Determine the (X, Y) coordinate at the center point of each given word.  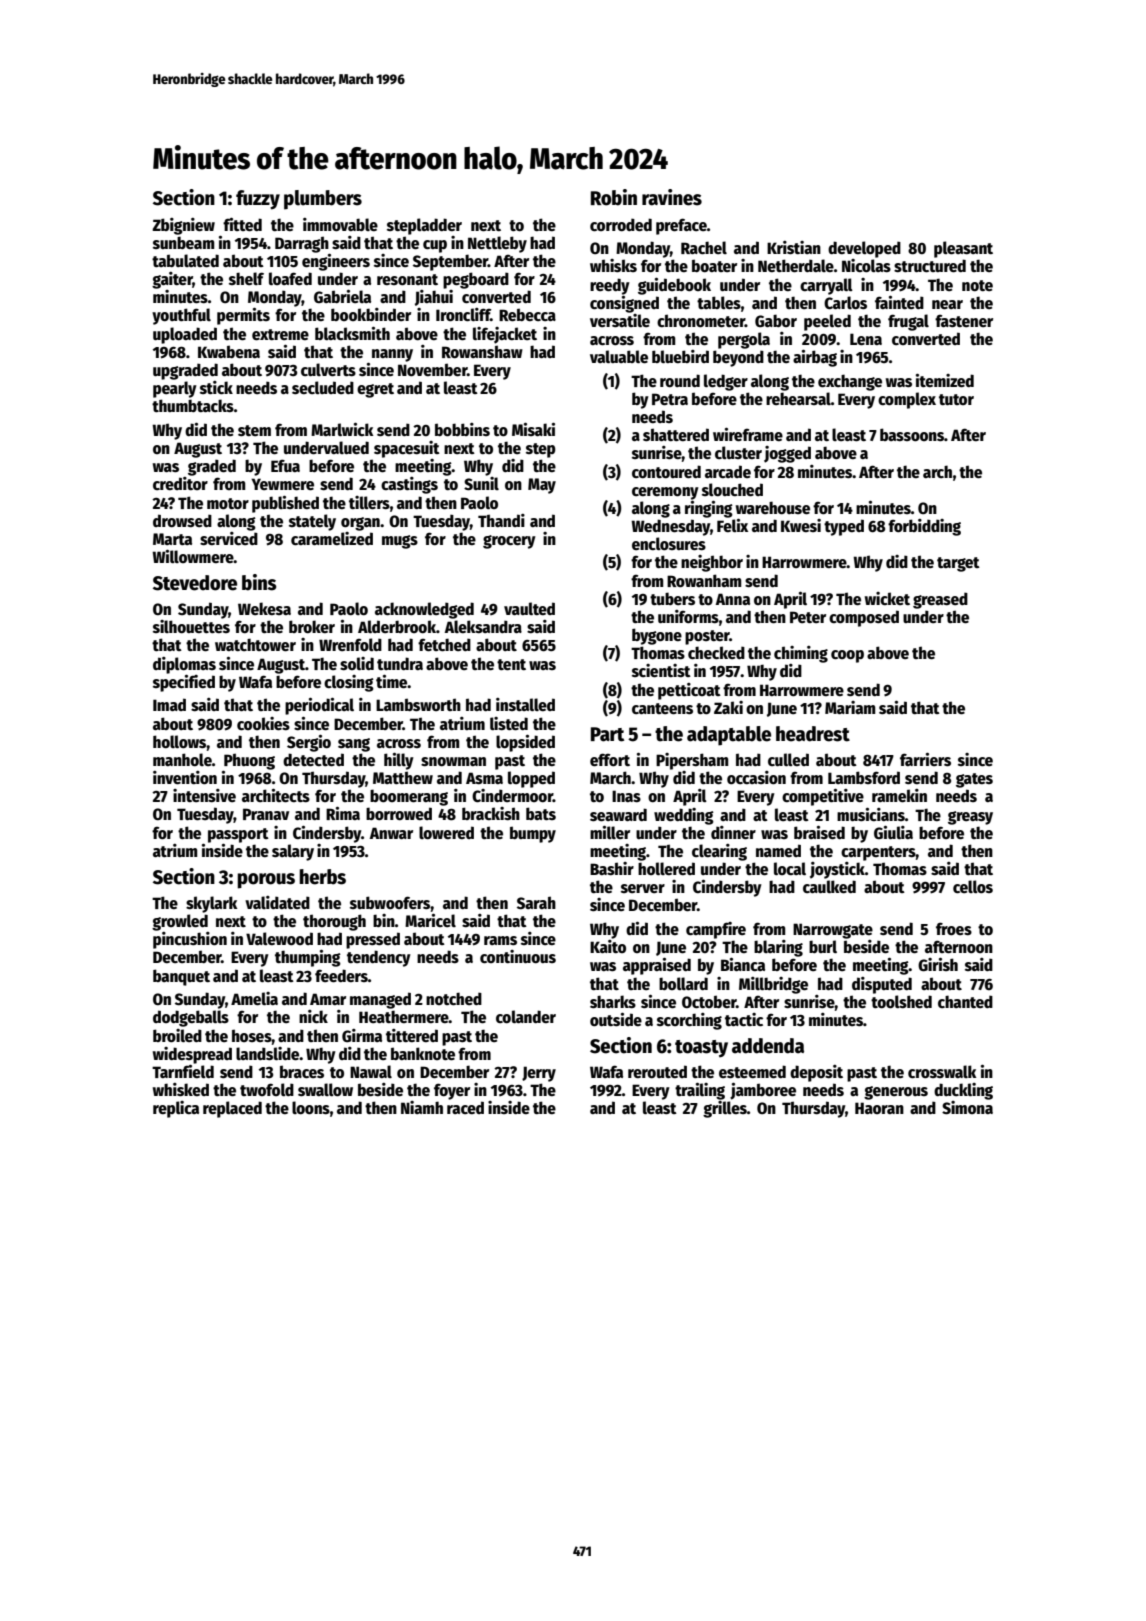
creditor (180, 483)
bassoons (912, 435)
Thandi (501, 520)
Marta (172, 539)
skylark (211, 904)
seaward (618, 815)
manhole (182, 759)
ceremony (665, 493)
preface (681, 226)
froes (954, 929)
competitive (823, 797)
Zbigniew (183, 226)
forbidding (924, 527)
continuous (518, 957)
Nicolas (866, 266)
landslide (268, 1054)
